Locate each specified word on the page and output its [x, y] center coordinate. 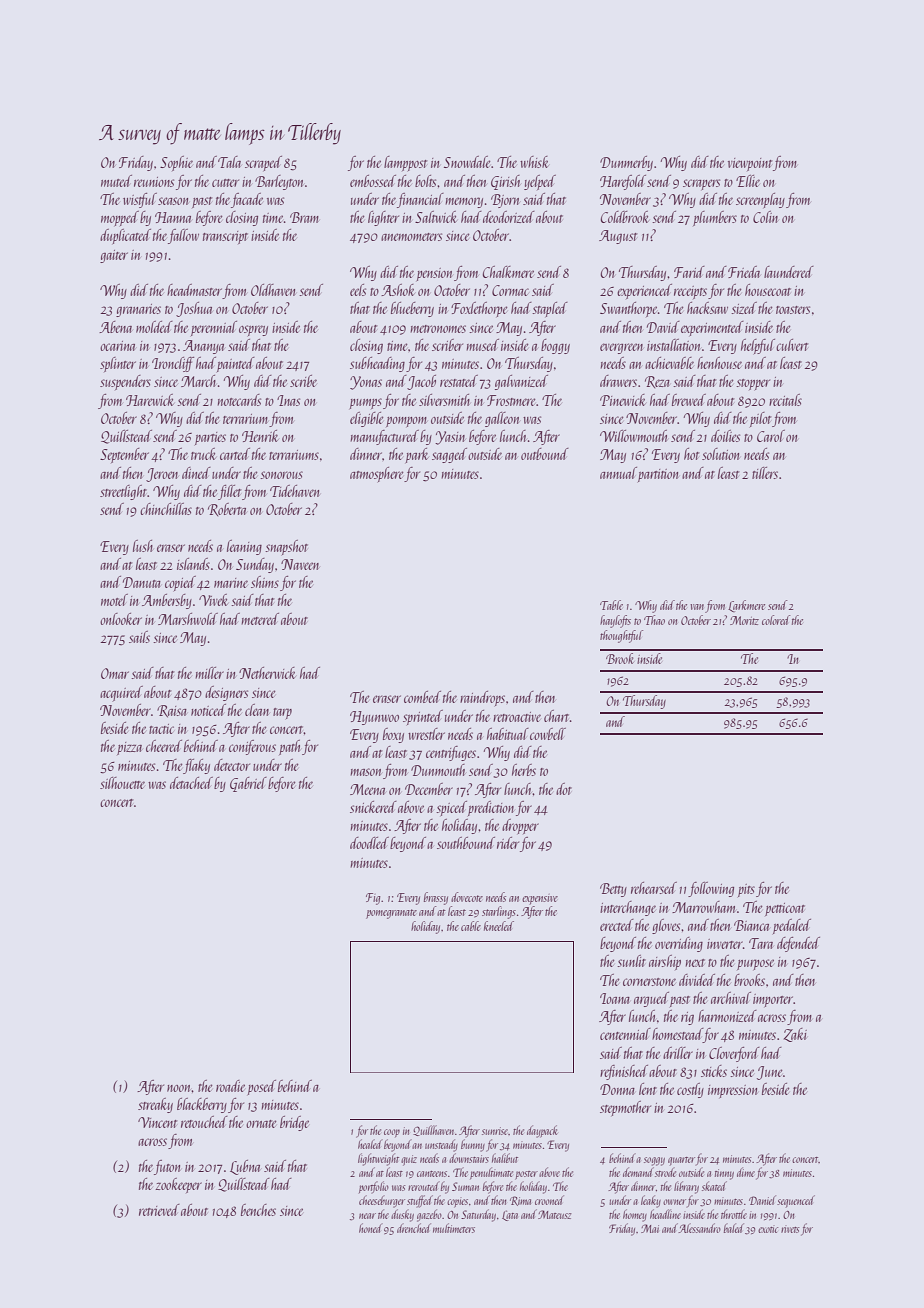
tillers [765, 473]
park [417, 455]
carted [235, 454]
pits [746, 890]
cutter [225, 183]
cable [471, 926]
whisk [534, 162]
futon [167, 1167]
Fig [373, 899]
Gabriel [248, 784]
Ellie [748, 181]
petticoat [785, 909]
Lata [510, 1215]
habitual [508, 734]
